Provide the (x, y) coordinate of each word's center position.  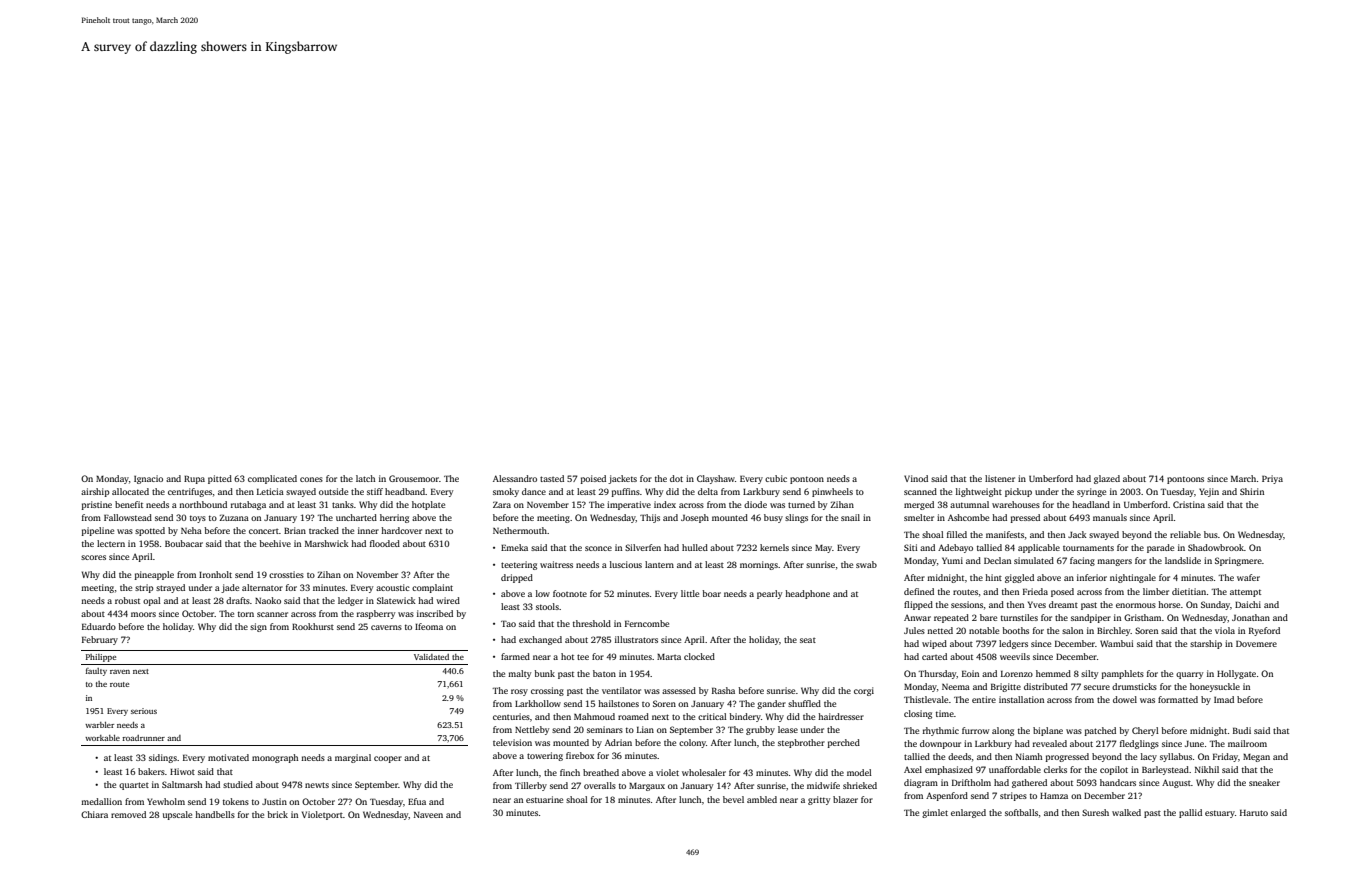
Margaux (647, 787)
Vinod (916, 478)
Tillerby (531, 786)
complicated (272, 479)
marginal (353, 758)
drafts (238, 600)
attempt (1245, 593)
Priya (1272, 479)
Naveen (428, 815)
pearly (769, 594)
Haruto (1254, 813)
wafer (1248, 577)
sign (258, 627)
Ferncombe (647, 623)
